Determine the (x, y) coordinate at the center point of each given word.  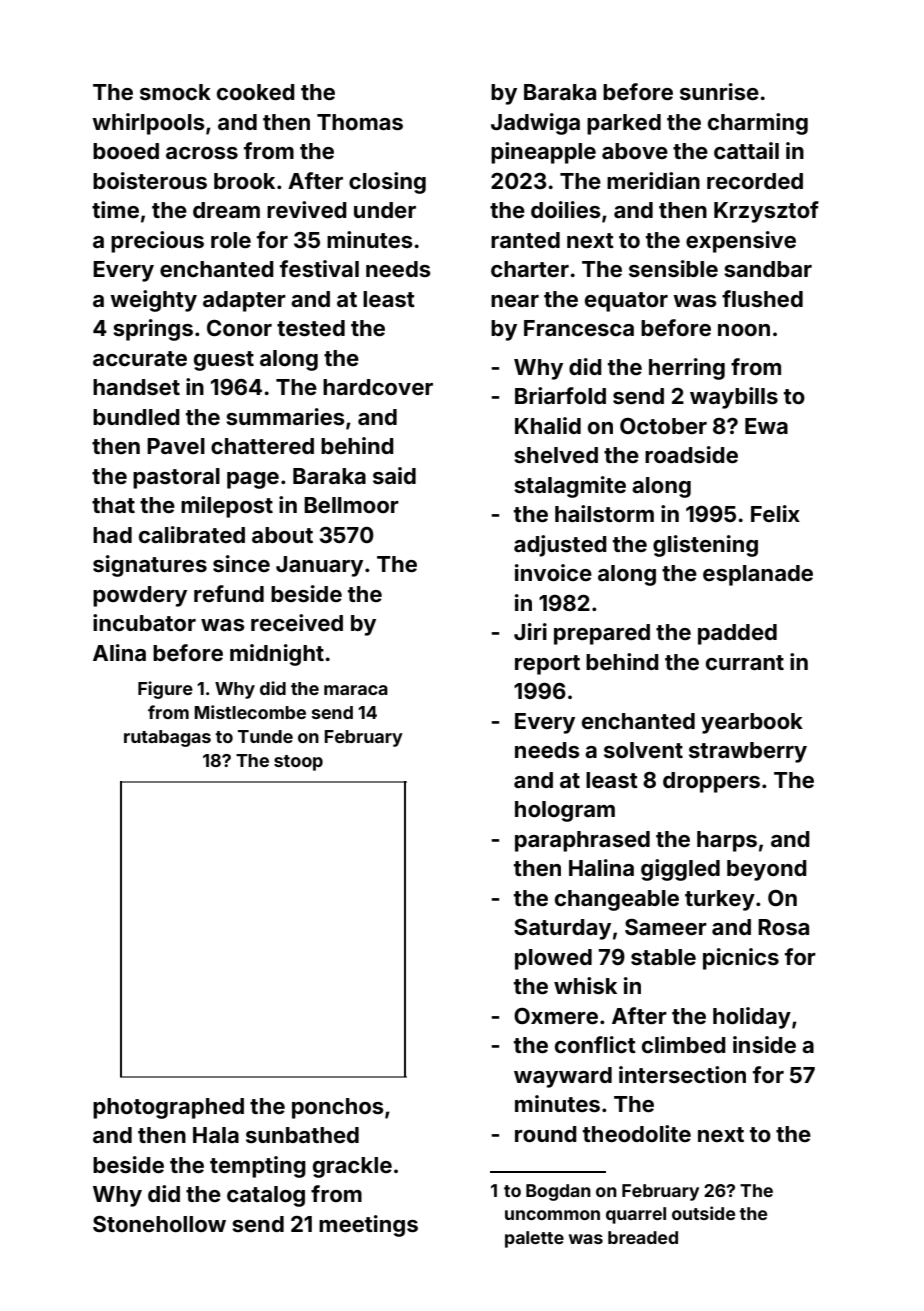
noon (744, 330)
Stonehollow (159, 1224)
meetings (368, 1226)
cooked (256, 92)
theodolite (637, 1133)
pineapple (543, 153)
